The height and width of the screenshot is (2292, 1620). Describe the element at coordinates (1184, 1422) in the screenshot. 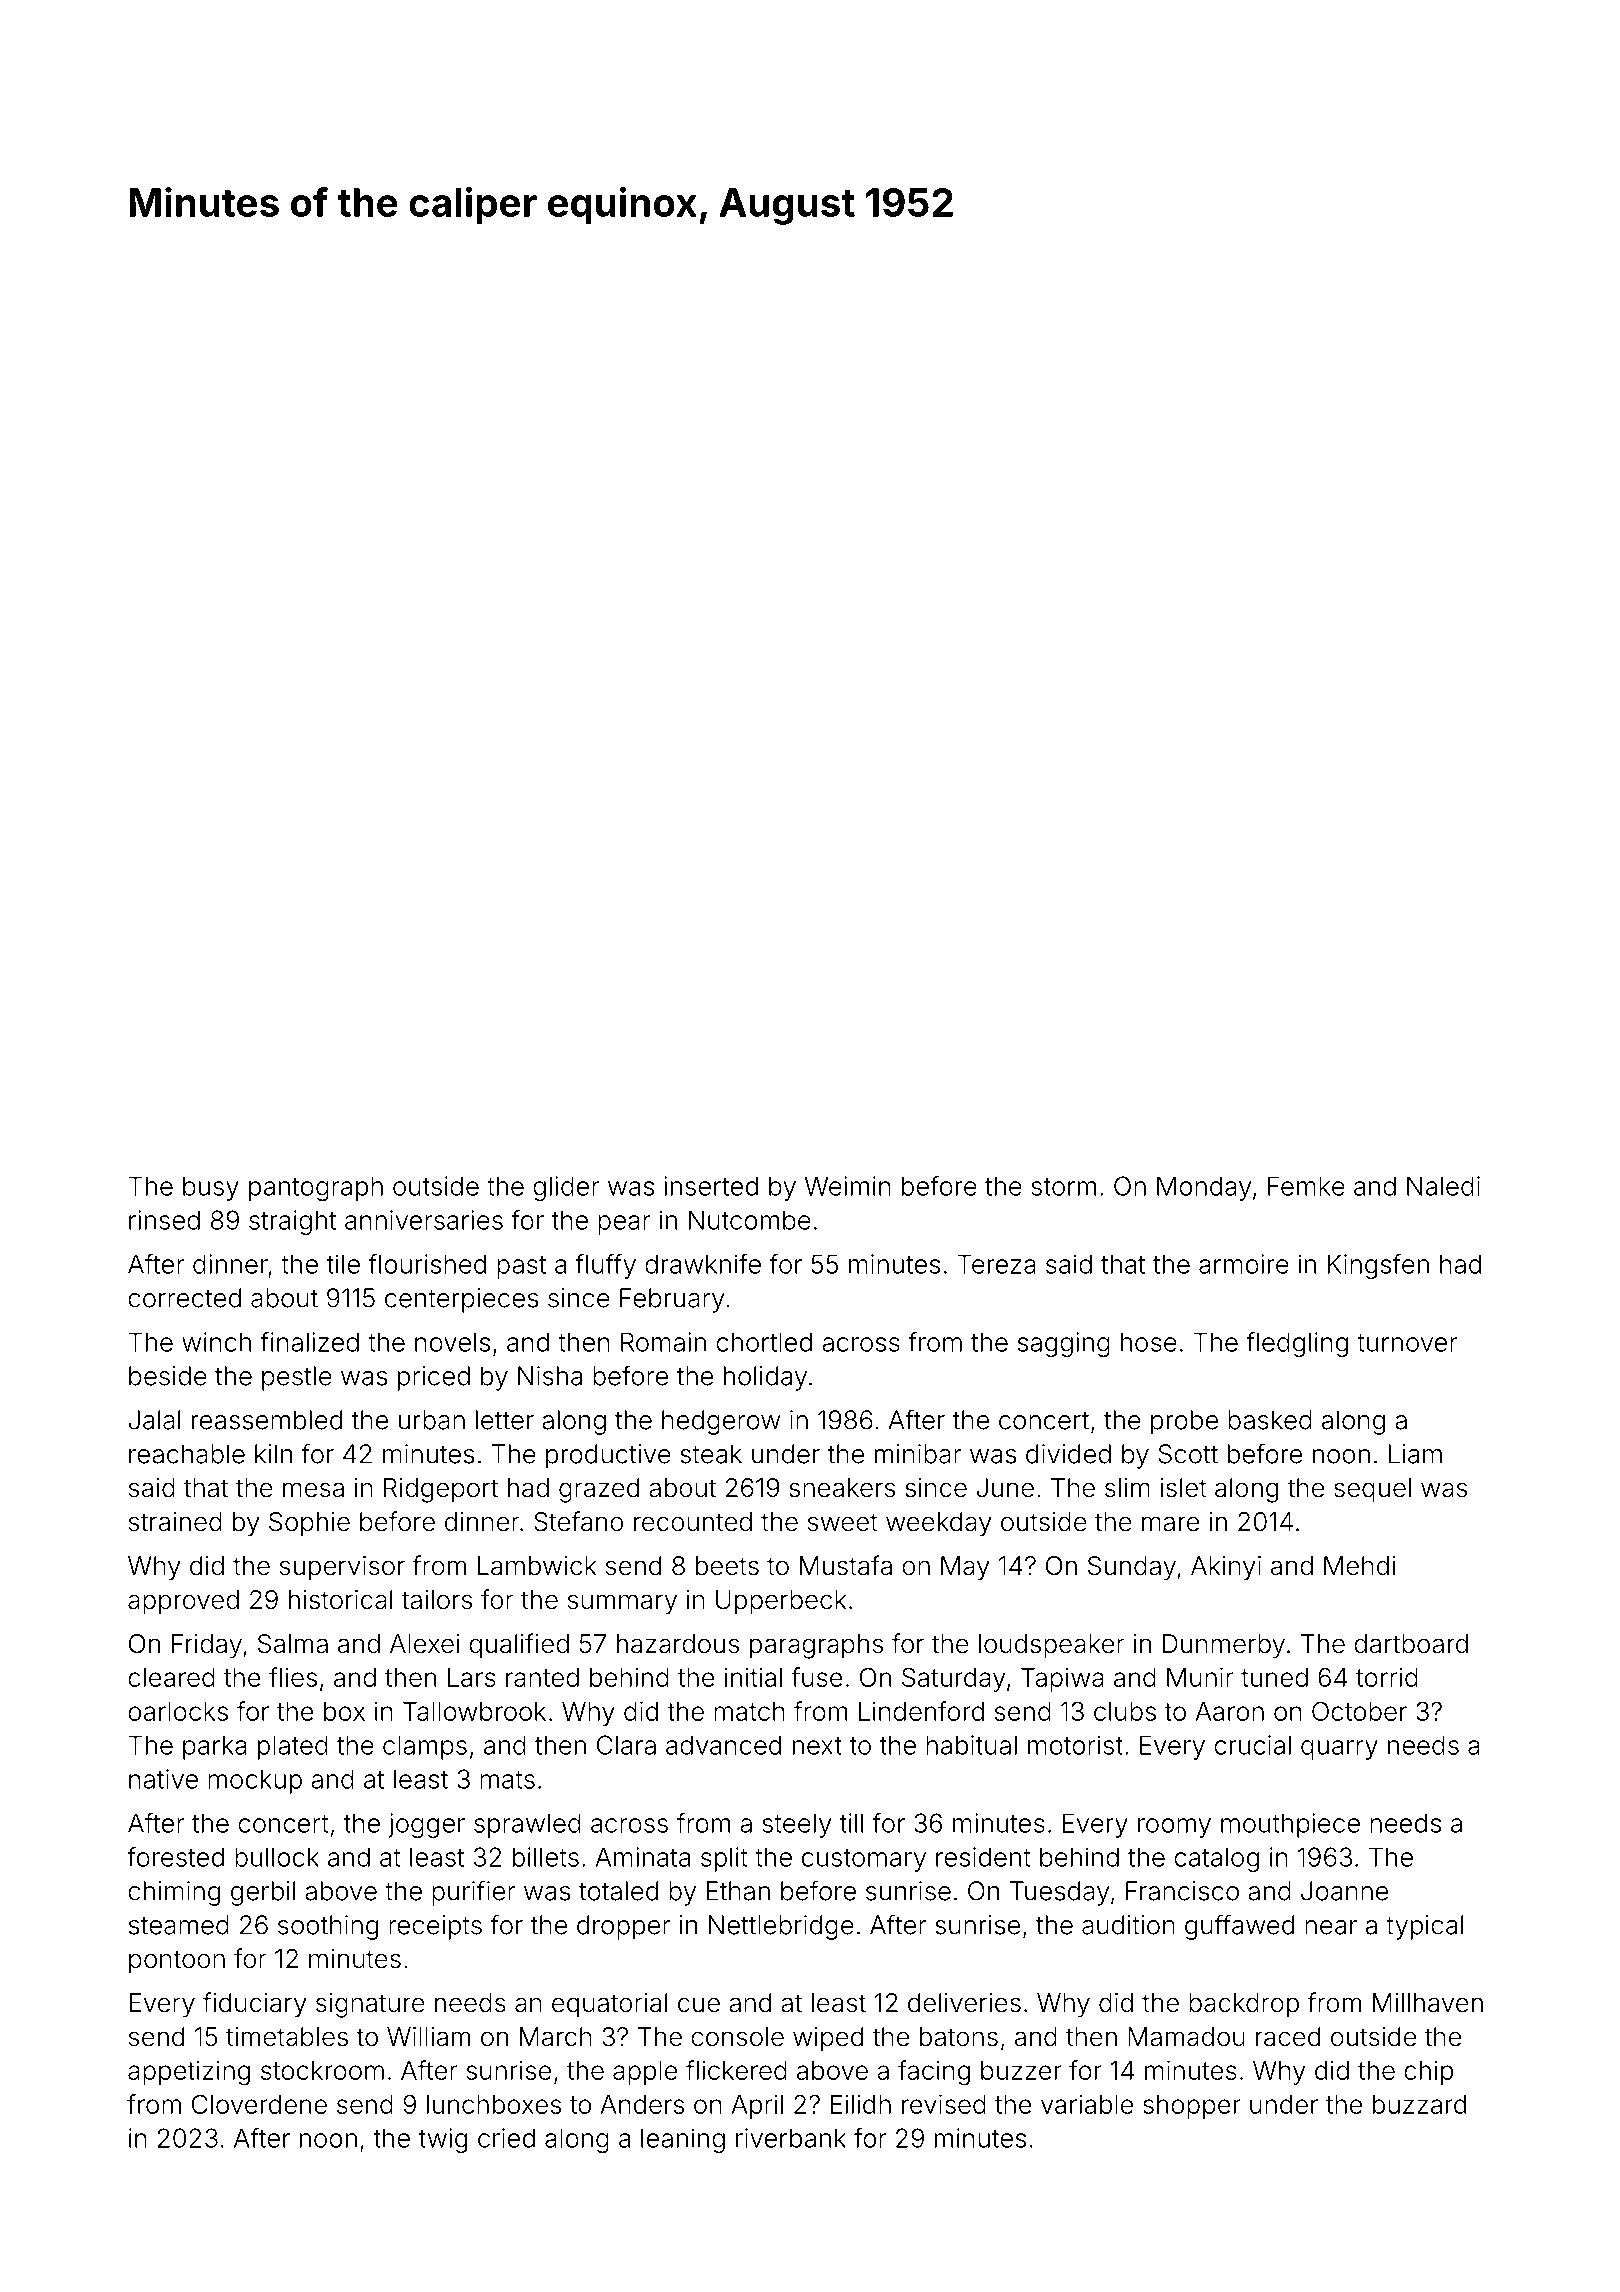

I see `probe` at that location.
